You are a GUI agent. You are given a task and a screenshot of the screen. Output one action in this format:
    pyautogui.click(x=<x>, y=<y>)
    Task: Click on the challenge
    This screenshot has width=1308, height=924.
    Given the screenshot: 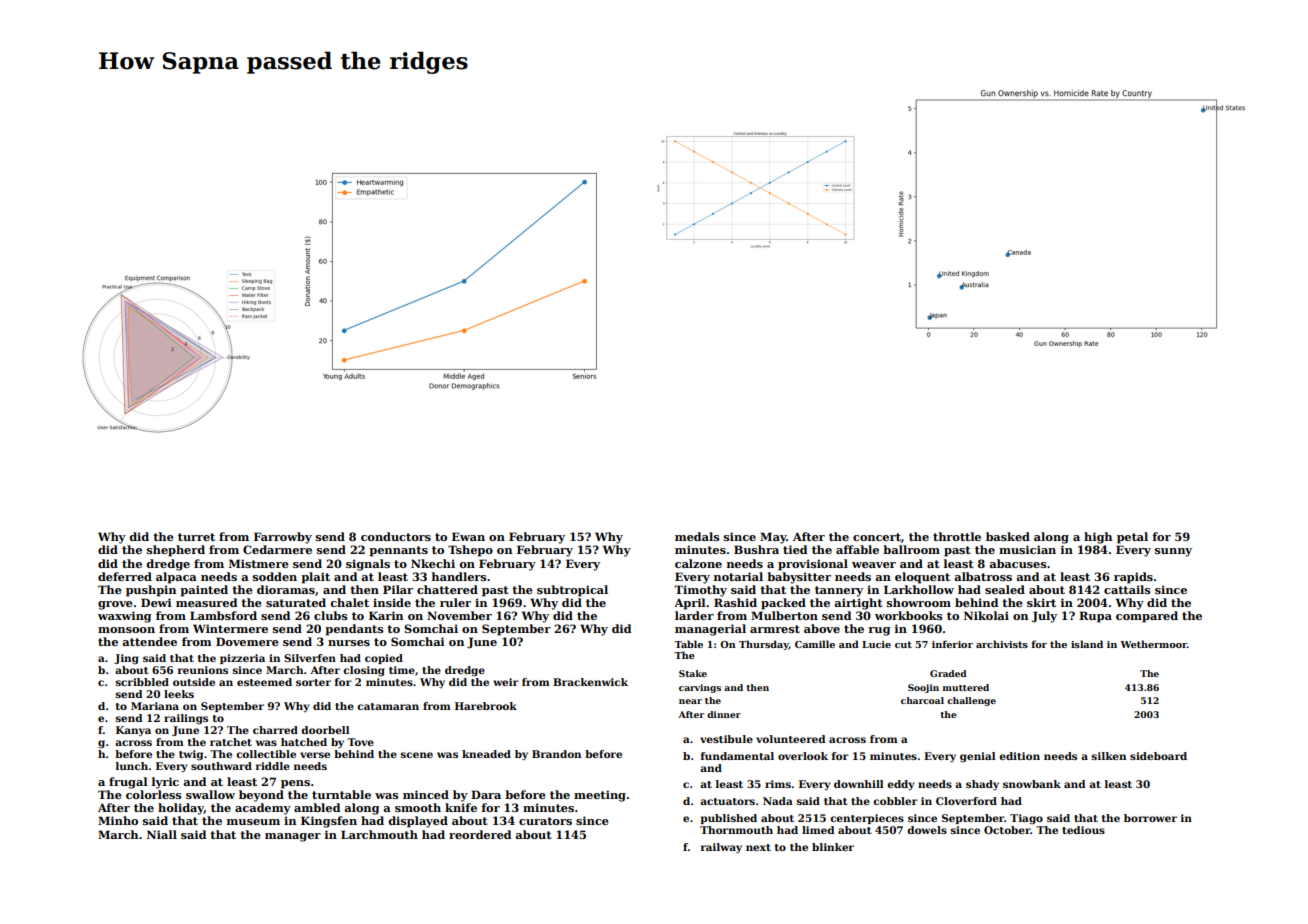 What is the action you would take?
    pyautogui.click(x=971, y=701)
